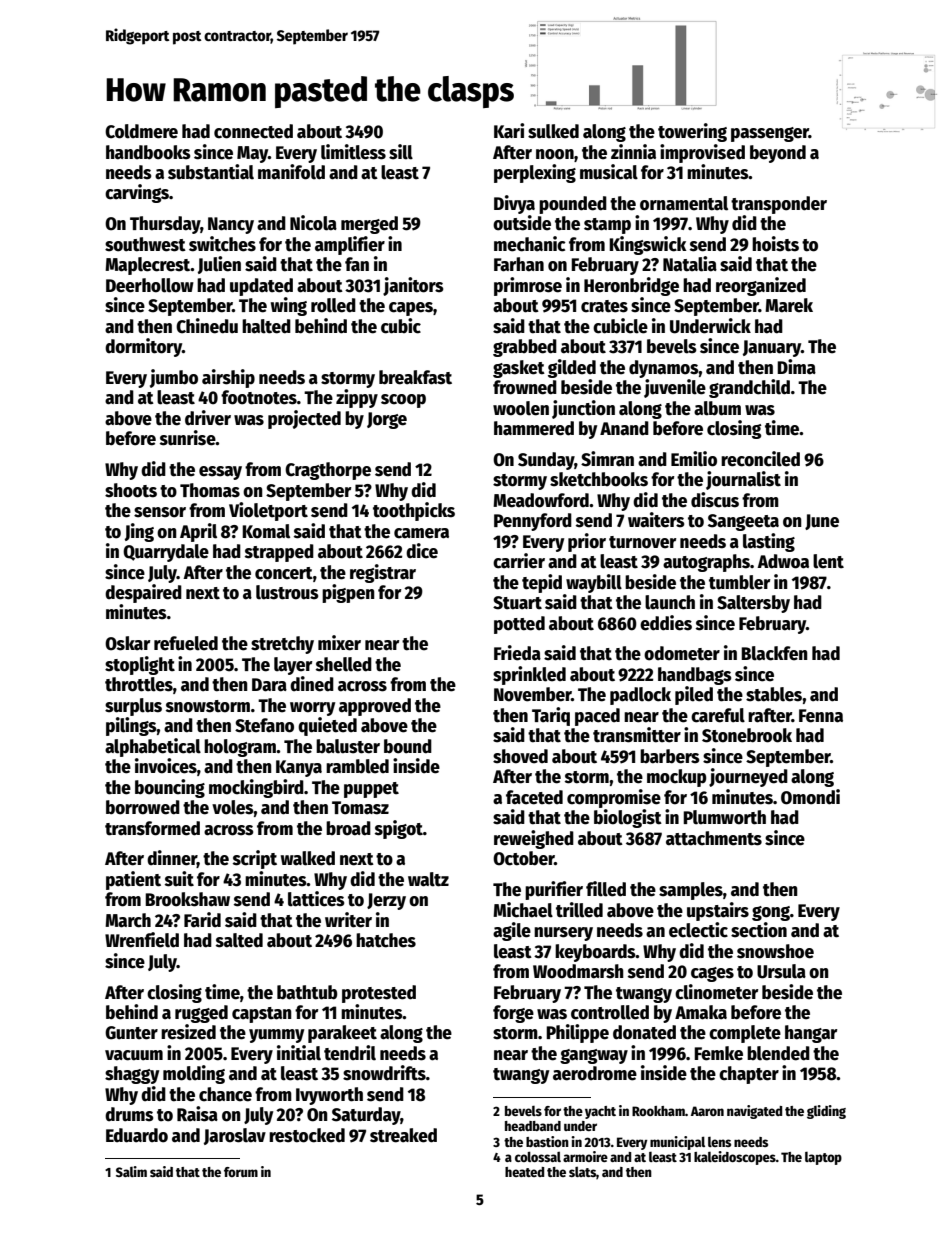 This image has height=1233, width=952. I want to click on passenger, so click(770, 134).
